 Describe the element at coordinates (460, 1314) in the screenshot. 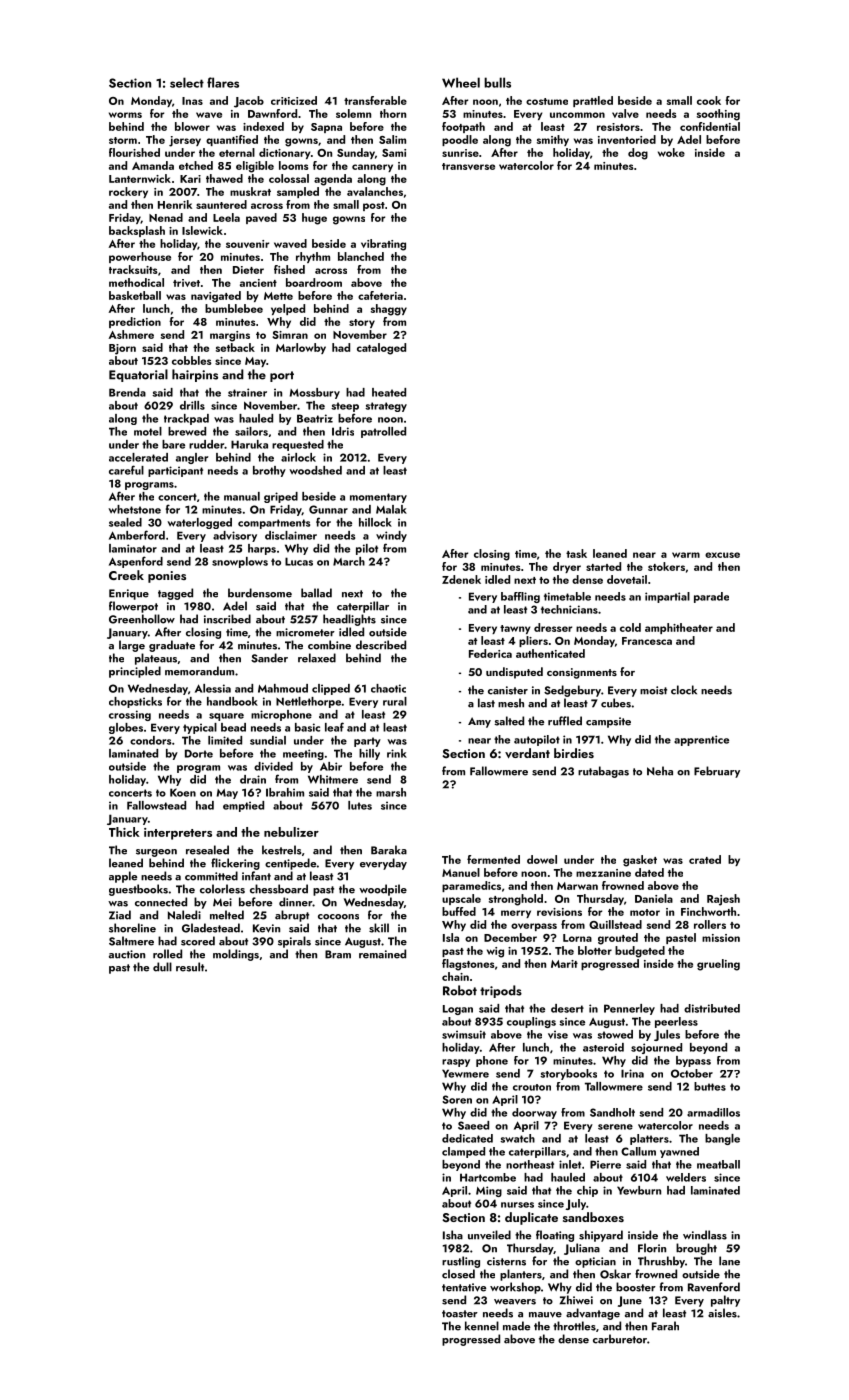

I see `toaster` at that location.
